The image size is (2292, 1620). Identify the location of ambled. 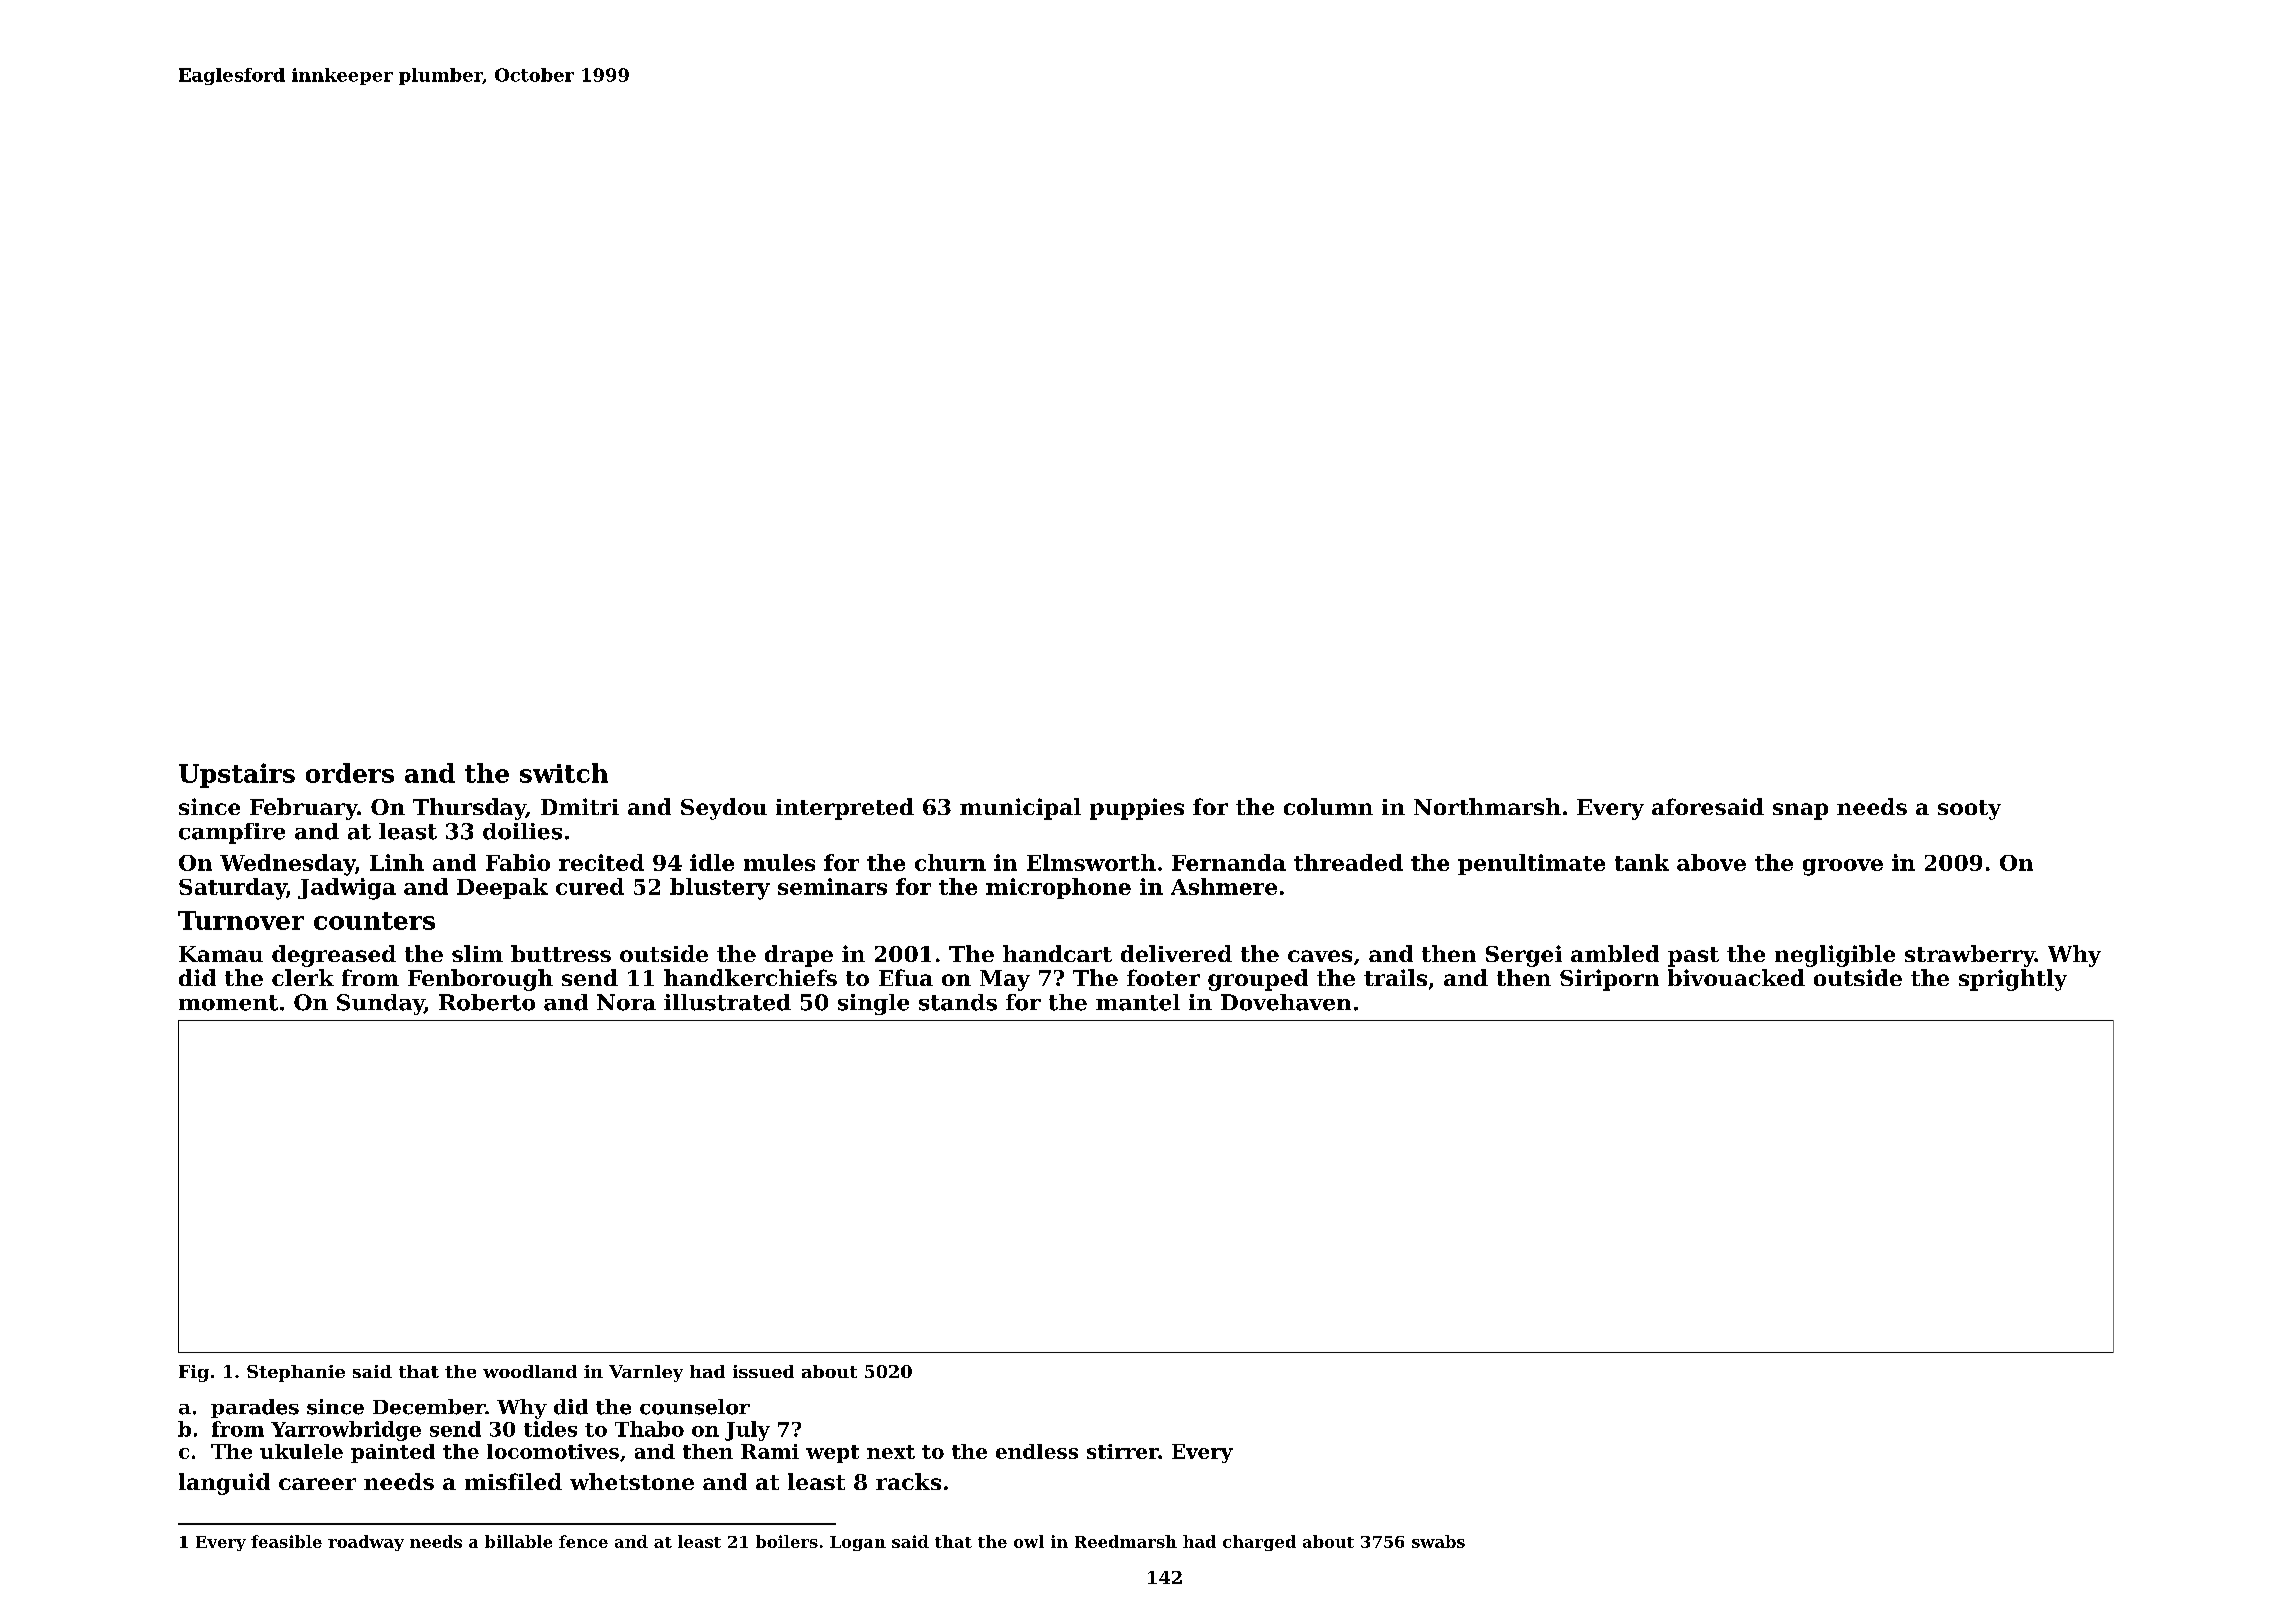
(1615, 953).
